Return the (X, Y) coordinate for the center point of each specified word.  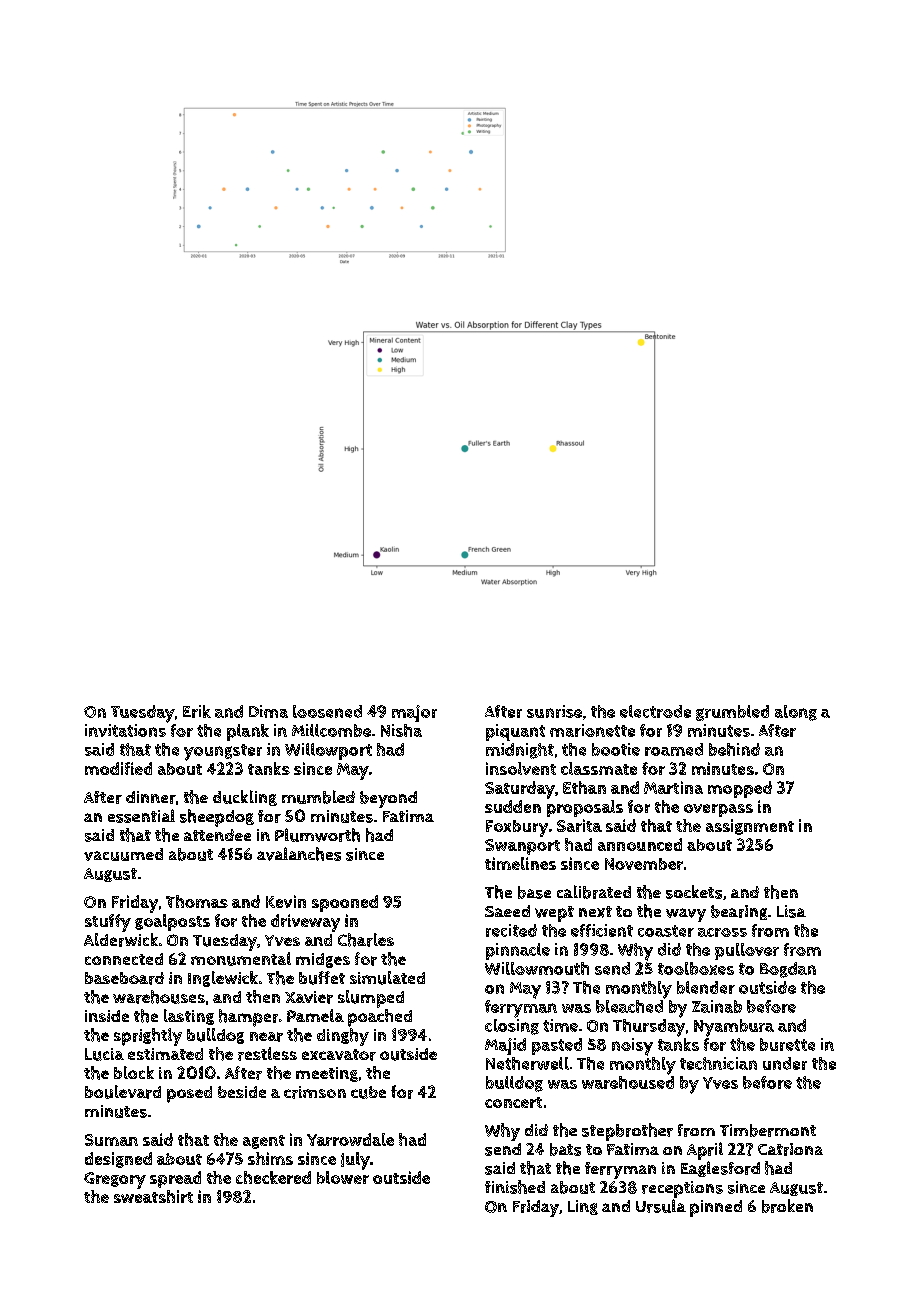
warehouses (159, 997)
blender (706, 987)
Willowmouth (537, 968)
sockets (694, 892)
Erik (197, 711)
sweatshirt (153, 1196)
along (796, 713)
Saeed (507, 911)
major (414, 713)
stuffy (108, 923)
